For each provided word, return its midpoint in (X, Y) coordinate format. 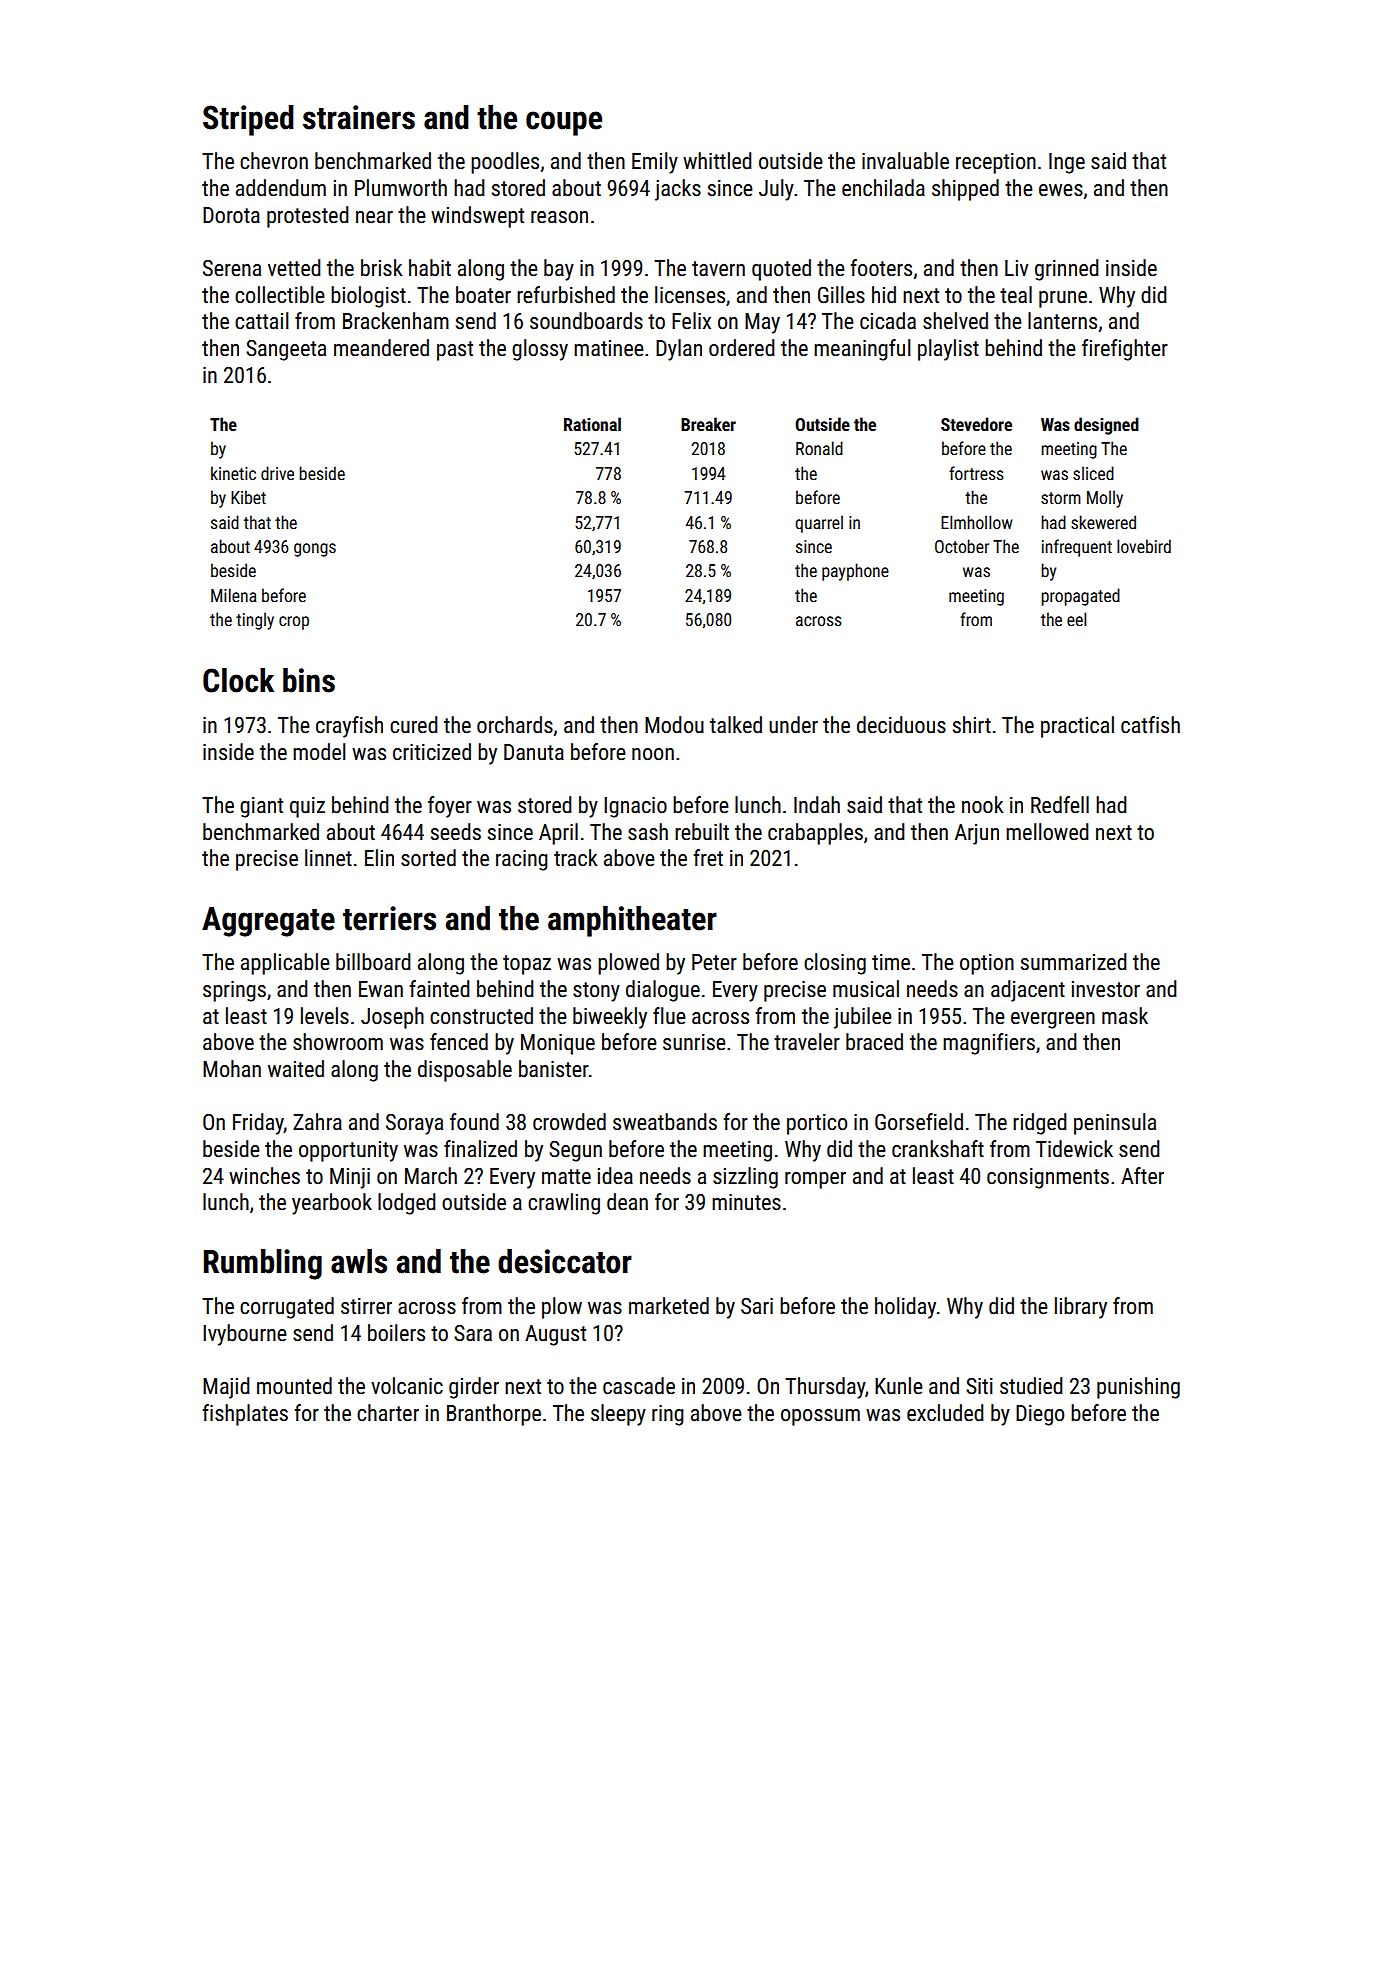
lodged (407, 1204)
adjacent (1028, 991)
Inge (1067, 163)
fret (708, 858)
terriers (389, 918)
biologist (368, 297)
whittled (717, 161)
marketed (669, 1306)
